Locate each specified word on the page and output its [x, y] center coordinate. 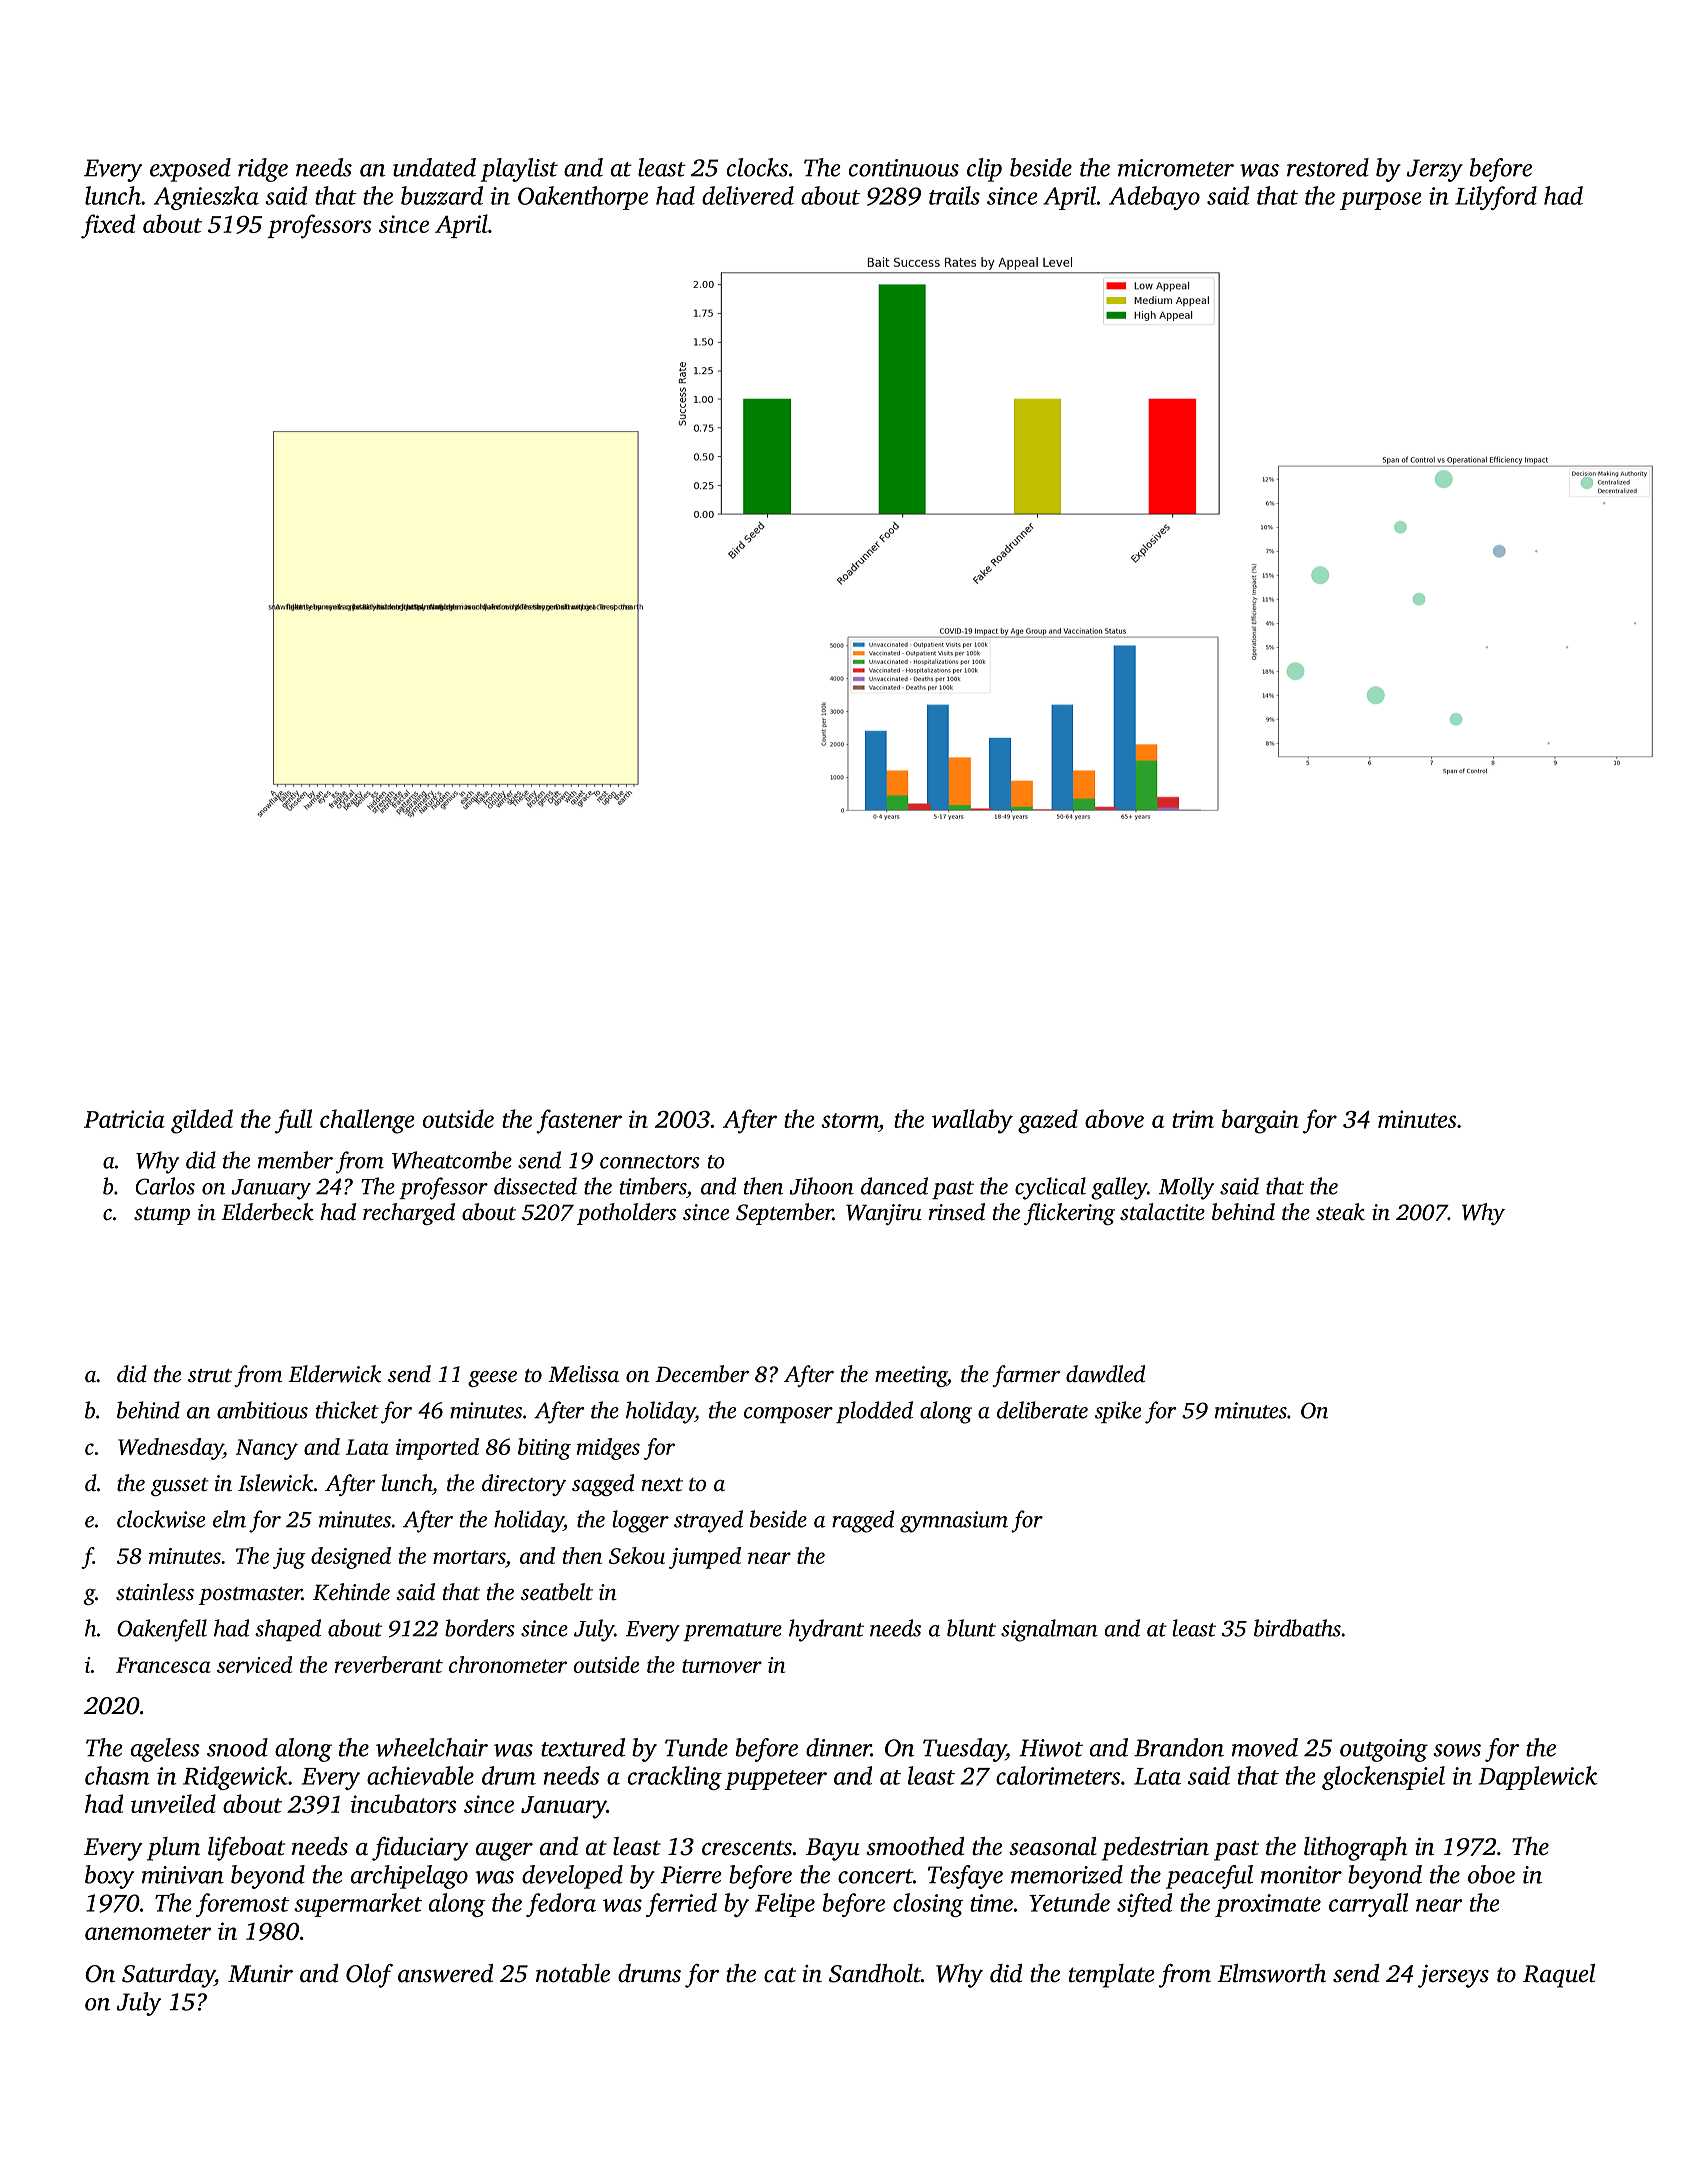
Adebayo [1154, 198]
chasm [117, 1775]
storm [850, 1120]
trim [1193, 1119]
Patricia [124, 1119]
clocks [757, 167]
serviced [254, 1664]
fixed [108, 226]
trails [954, 195]
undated [434, 167]
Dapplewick [1538, 1778]
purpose [1381, 201]
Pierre [691, 1875]
